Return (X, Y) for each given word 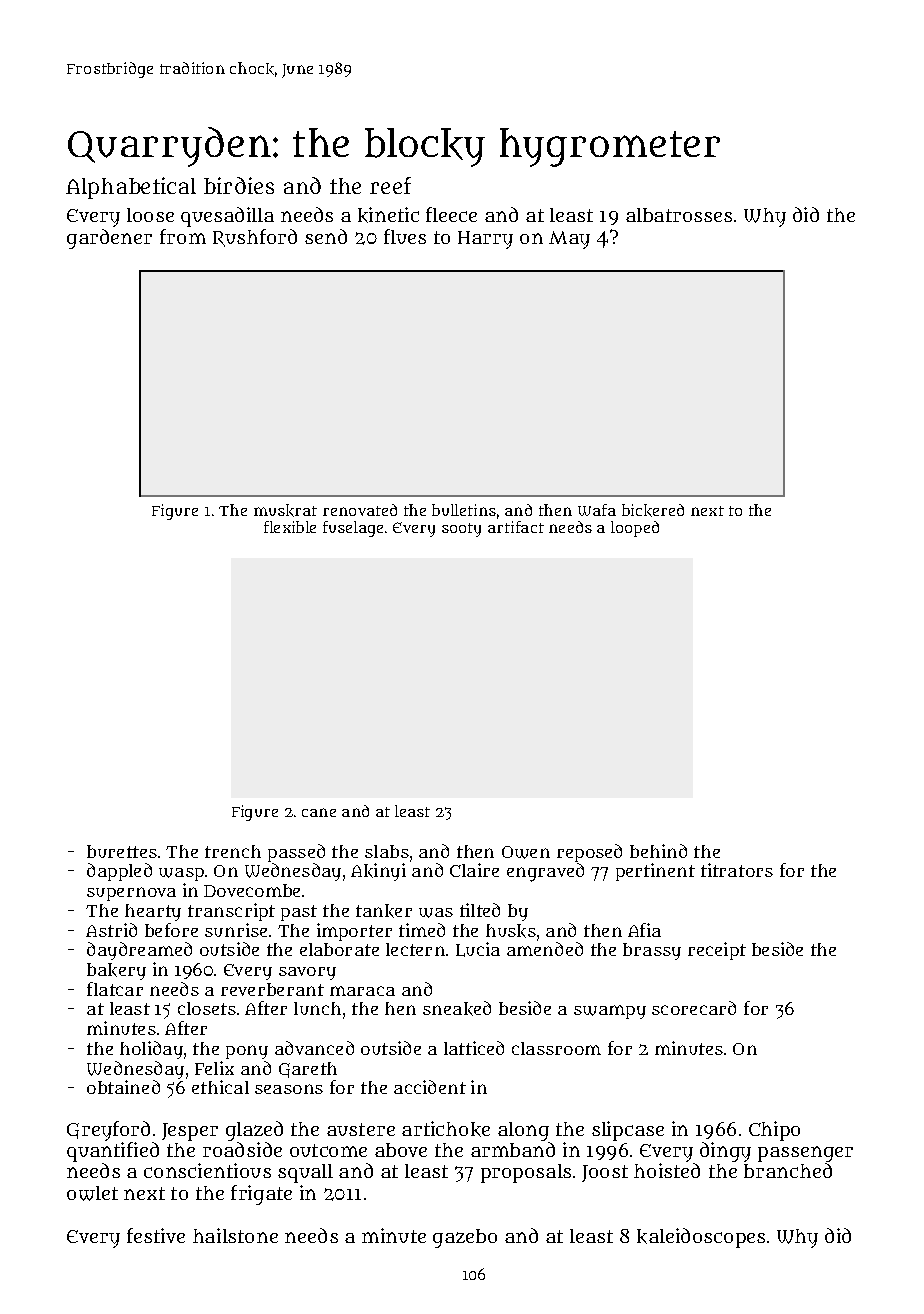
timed (422, 930)
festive (156, 1235)
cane (319, 812)
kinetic (388, 215)
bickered (653, 510)
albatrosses (679, 215)
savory (307, 973)
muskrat (285, 510)
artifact (516, 527)
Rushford (255, 238)
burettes (122, 851)
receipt (717, 951)
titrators (737, 870)
